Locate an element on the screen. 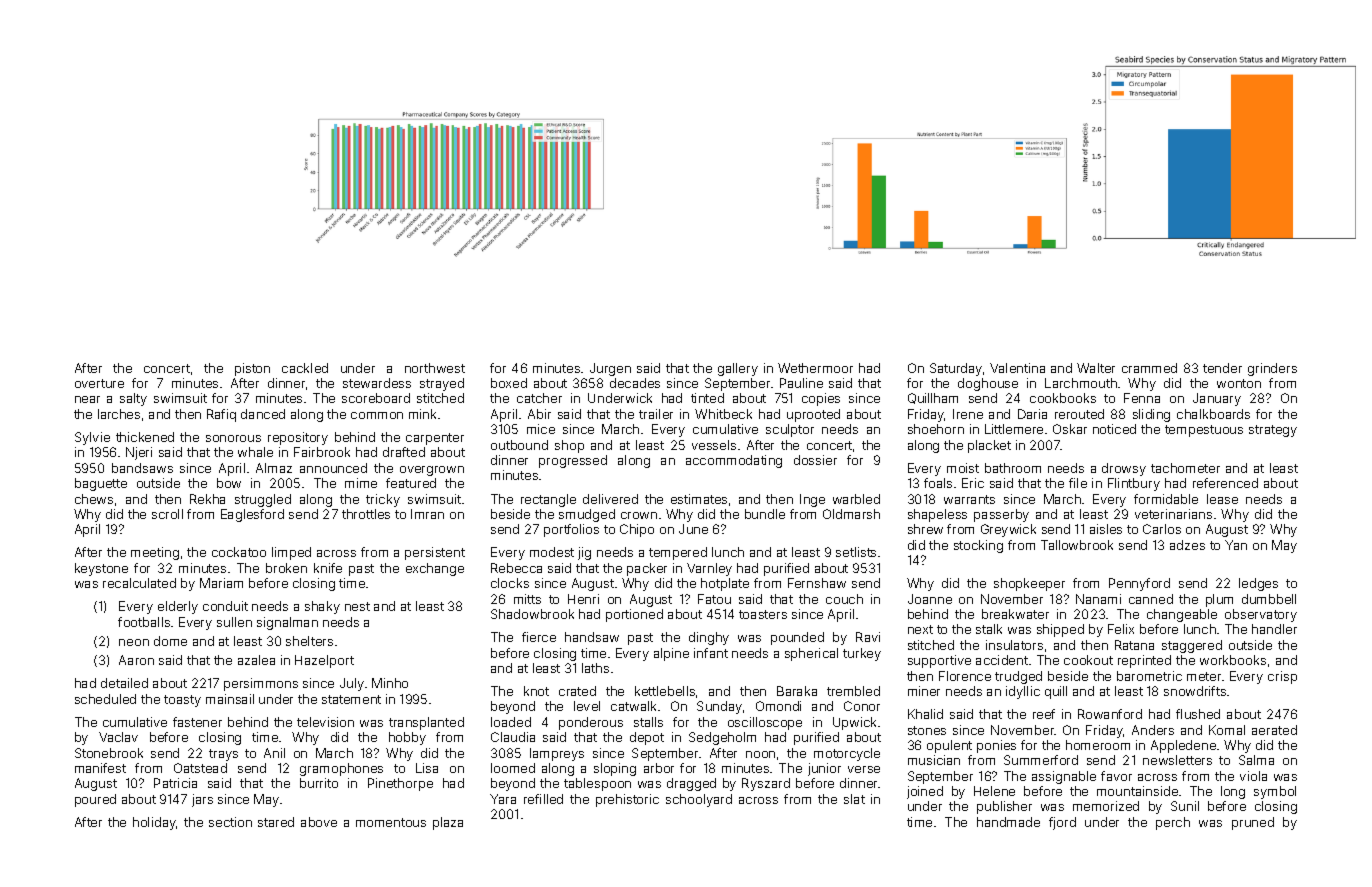 The image size is (1372, 887). stewardess is located at coordinates (377, 383).
